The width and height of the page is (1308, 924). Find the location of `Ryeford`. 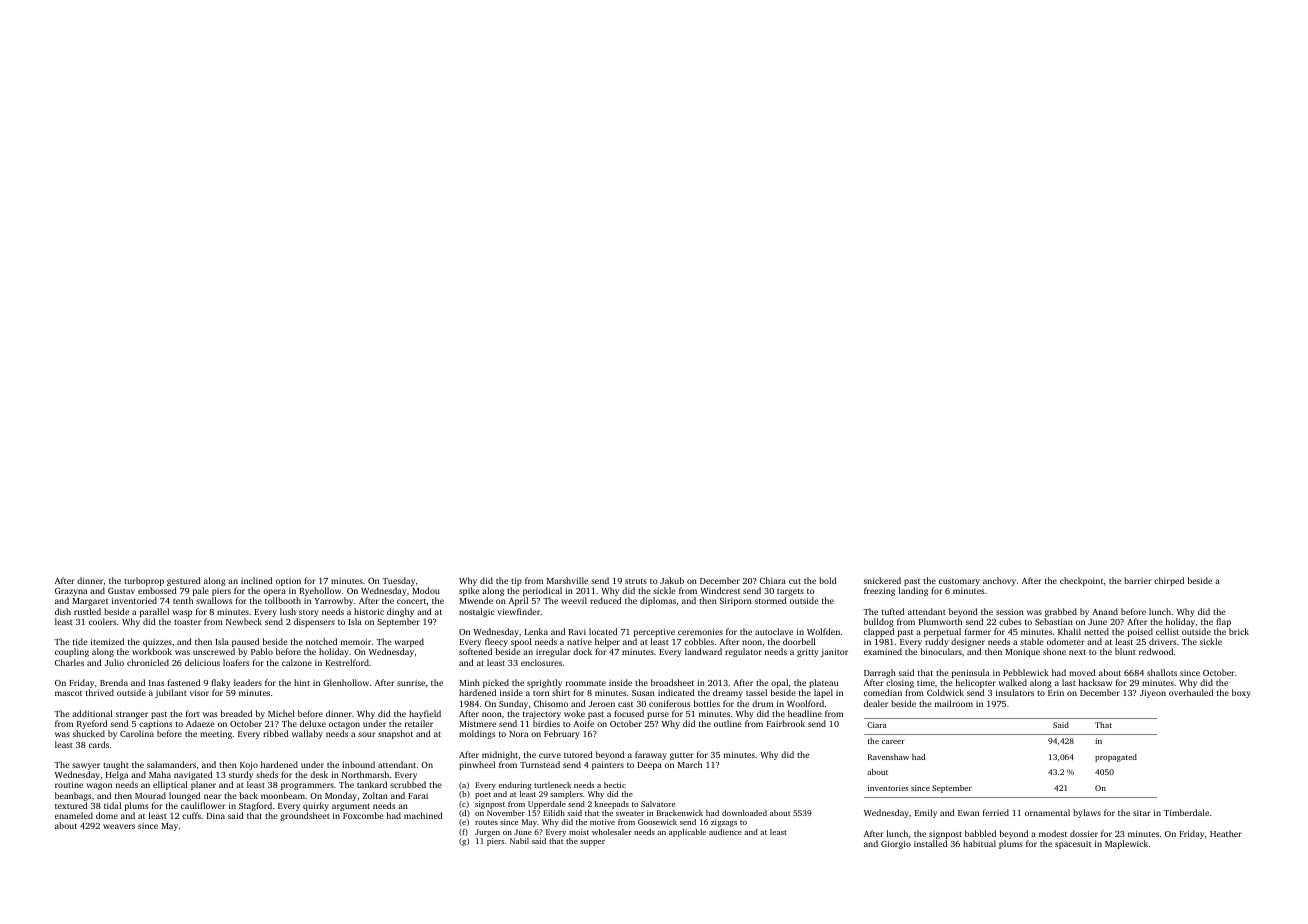

Ryeford is located at coordinates (92, 724).
